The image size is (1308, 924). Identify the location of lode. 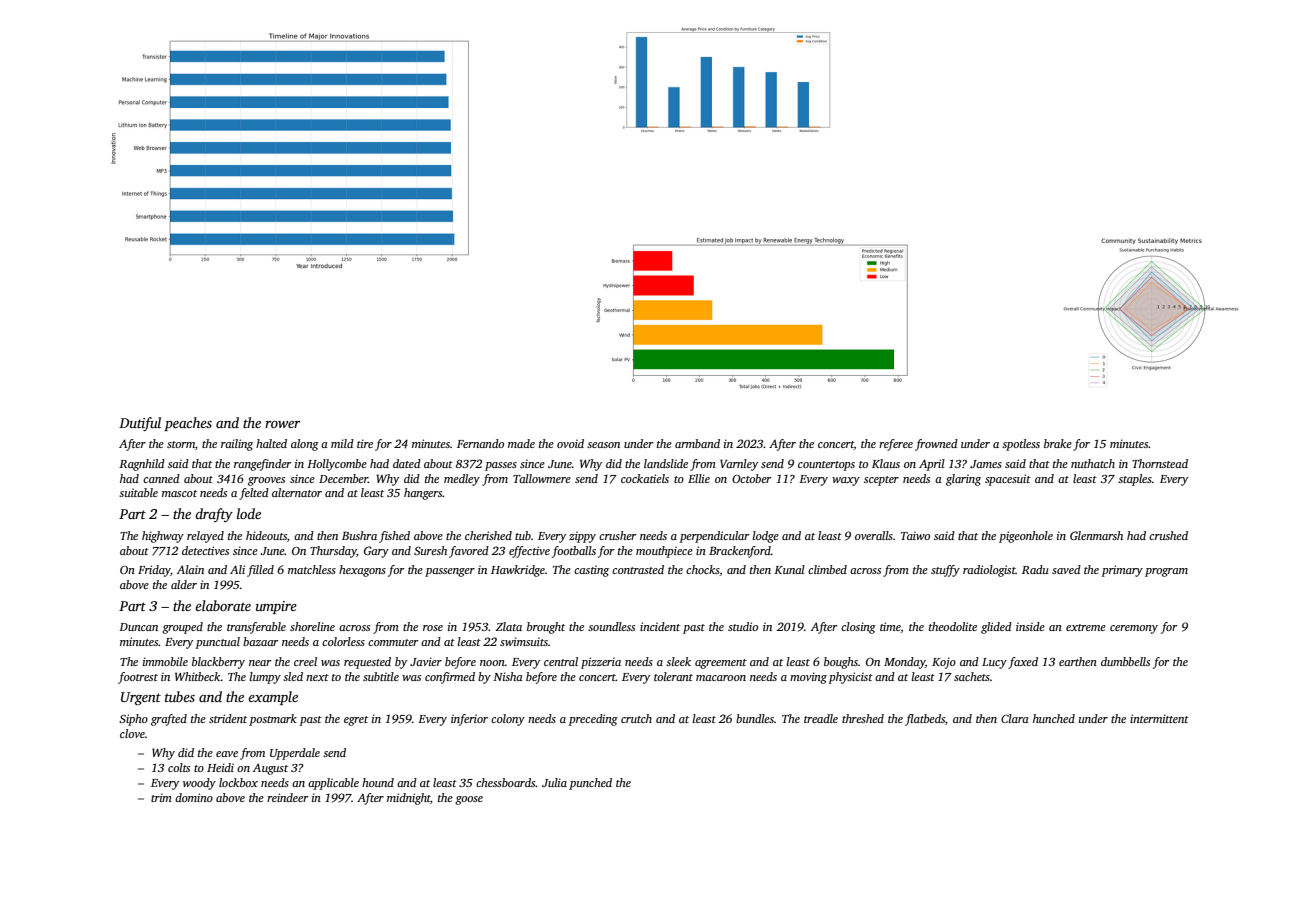
(249, 513).
